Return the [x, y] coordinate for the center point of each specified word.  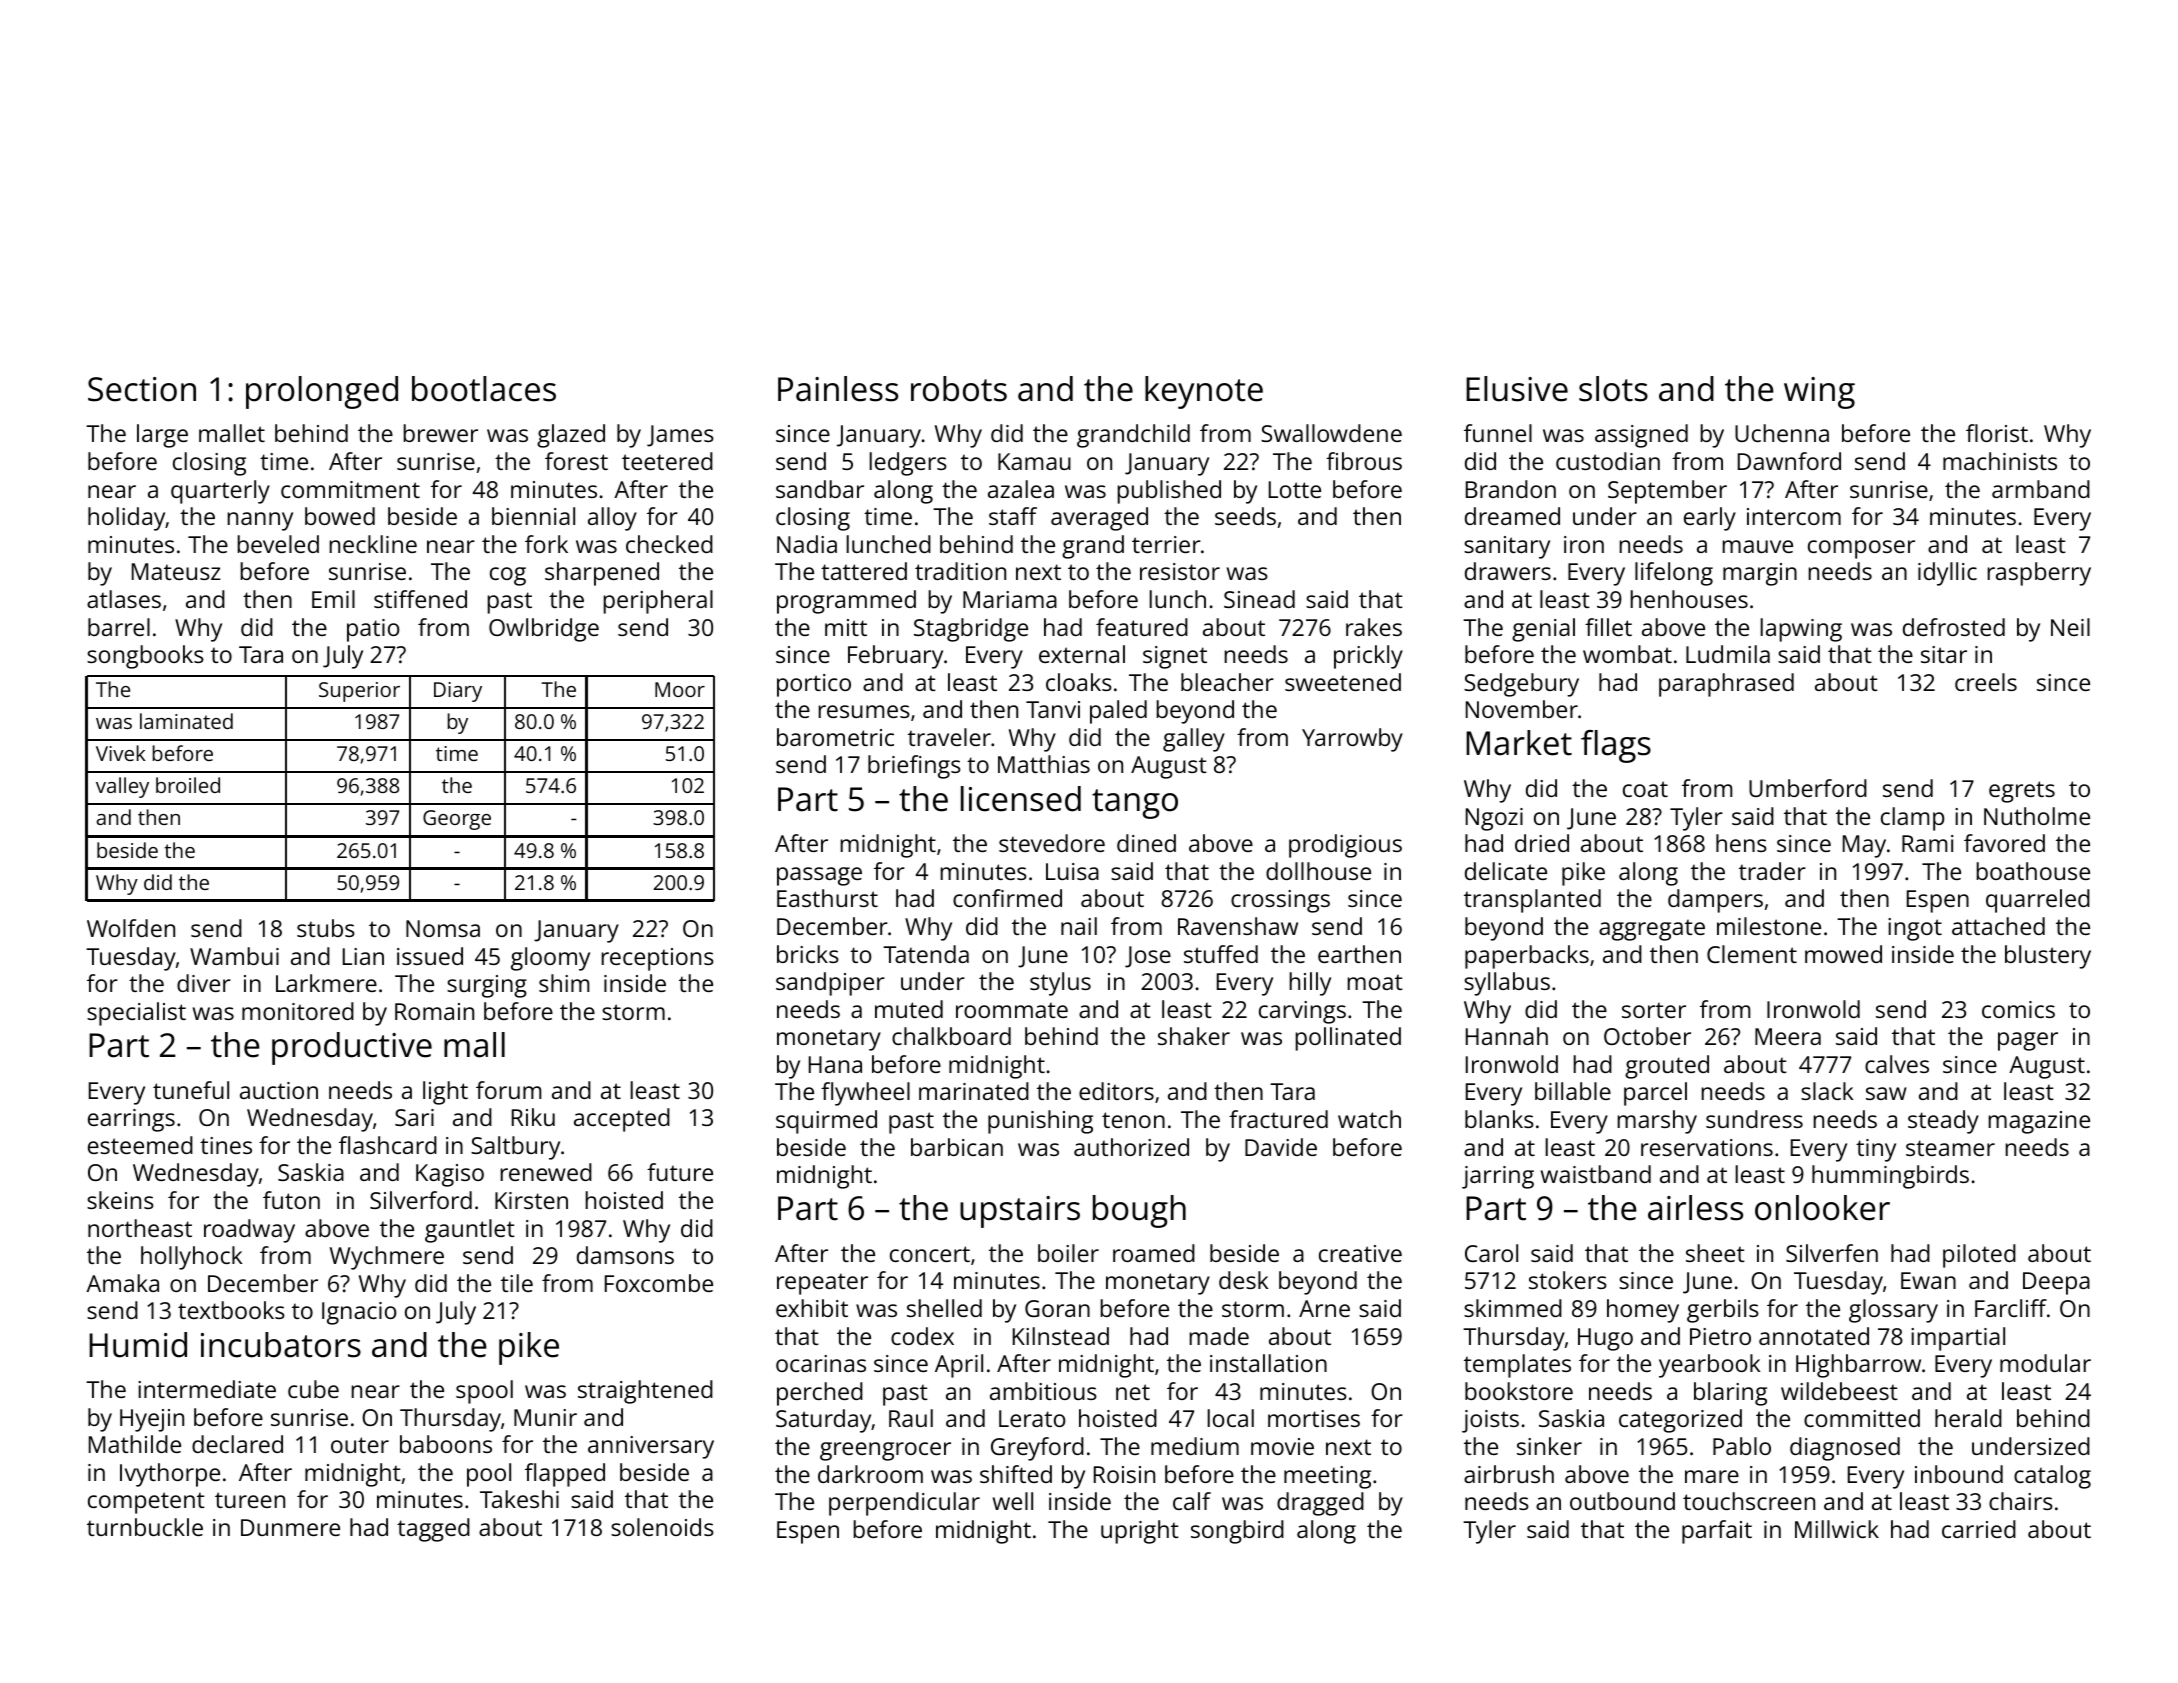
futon [291, 1200]
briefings [914, 767]
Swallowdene [1331, 433]
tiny [1876, 1150]
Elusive [1517, 389]
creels [1986, 682]
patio [373, 630]
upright [1140, 1532]
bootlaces [484, 389]
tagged [433, 1530]
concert [930, 1254]
